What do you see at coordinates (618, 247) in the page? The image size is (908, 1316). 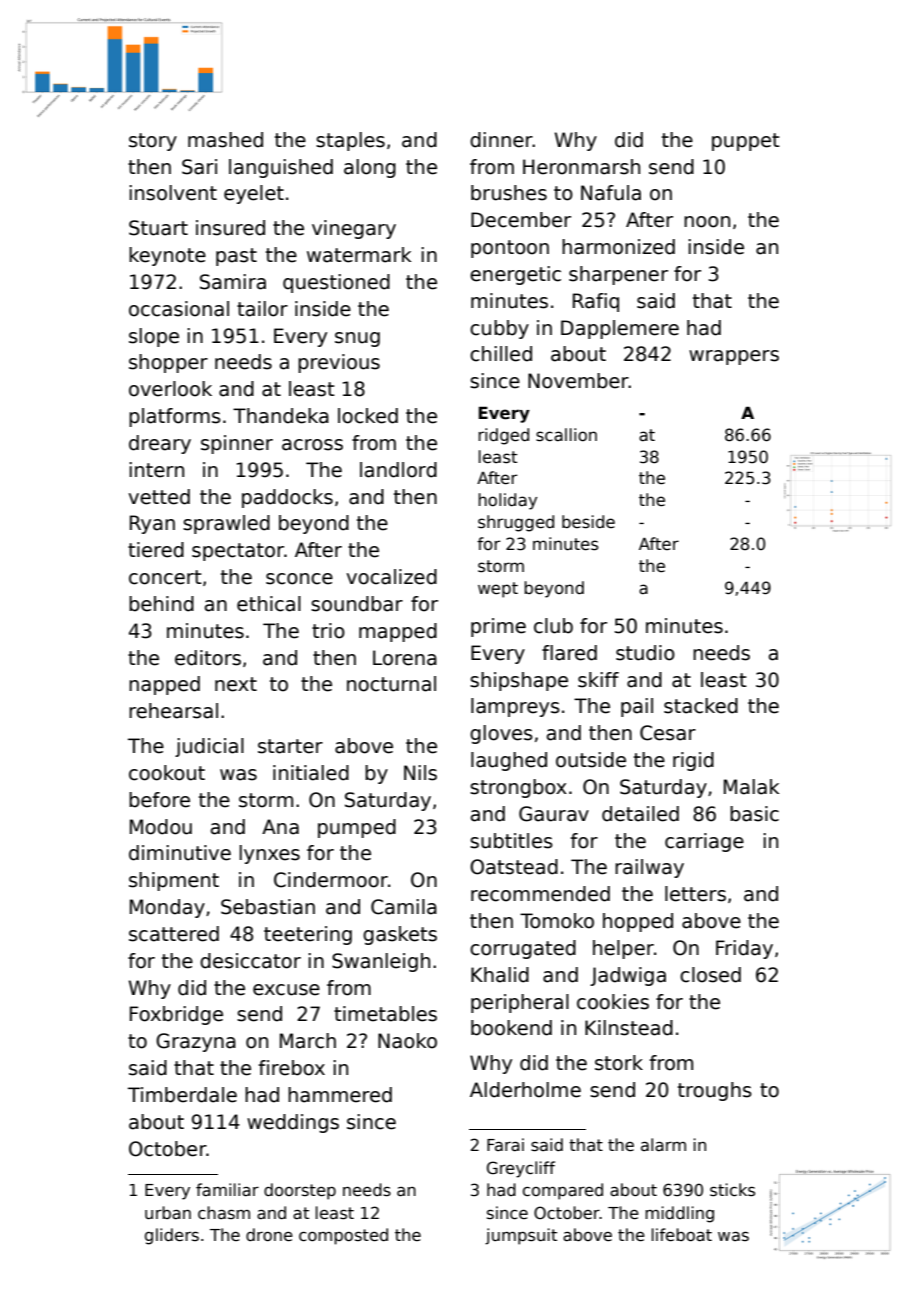 I see `harmonized` at bounding box center [618, 247].
